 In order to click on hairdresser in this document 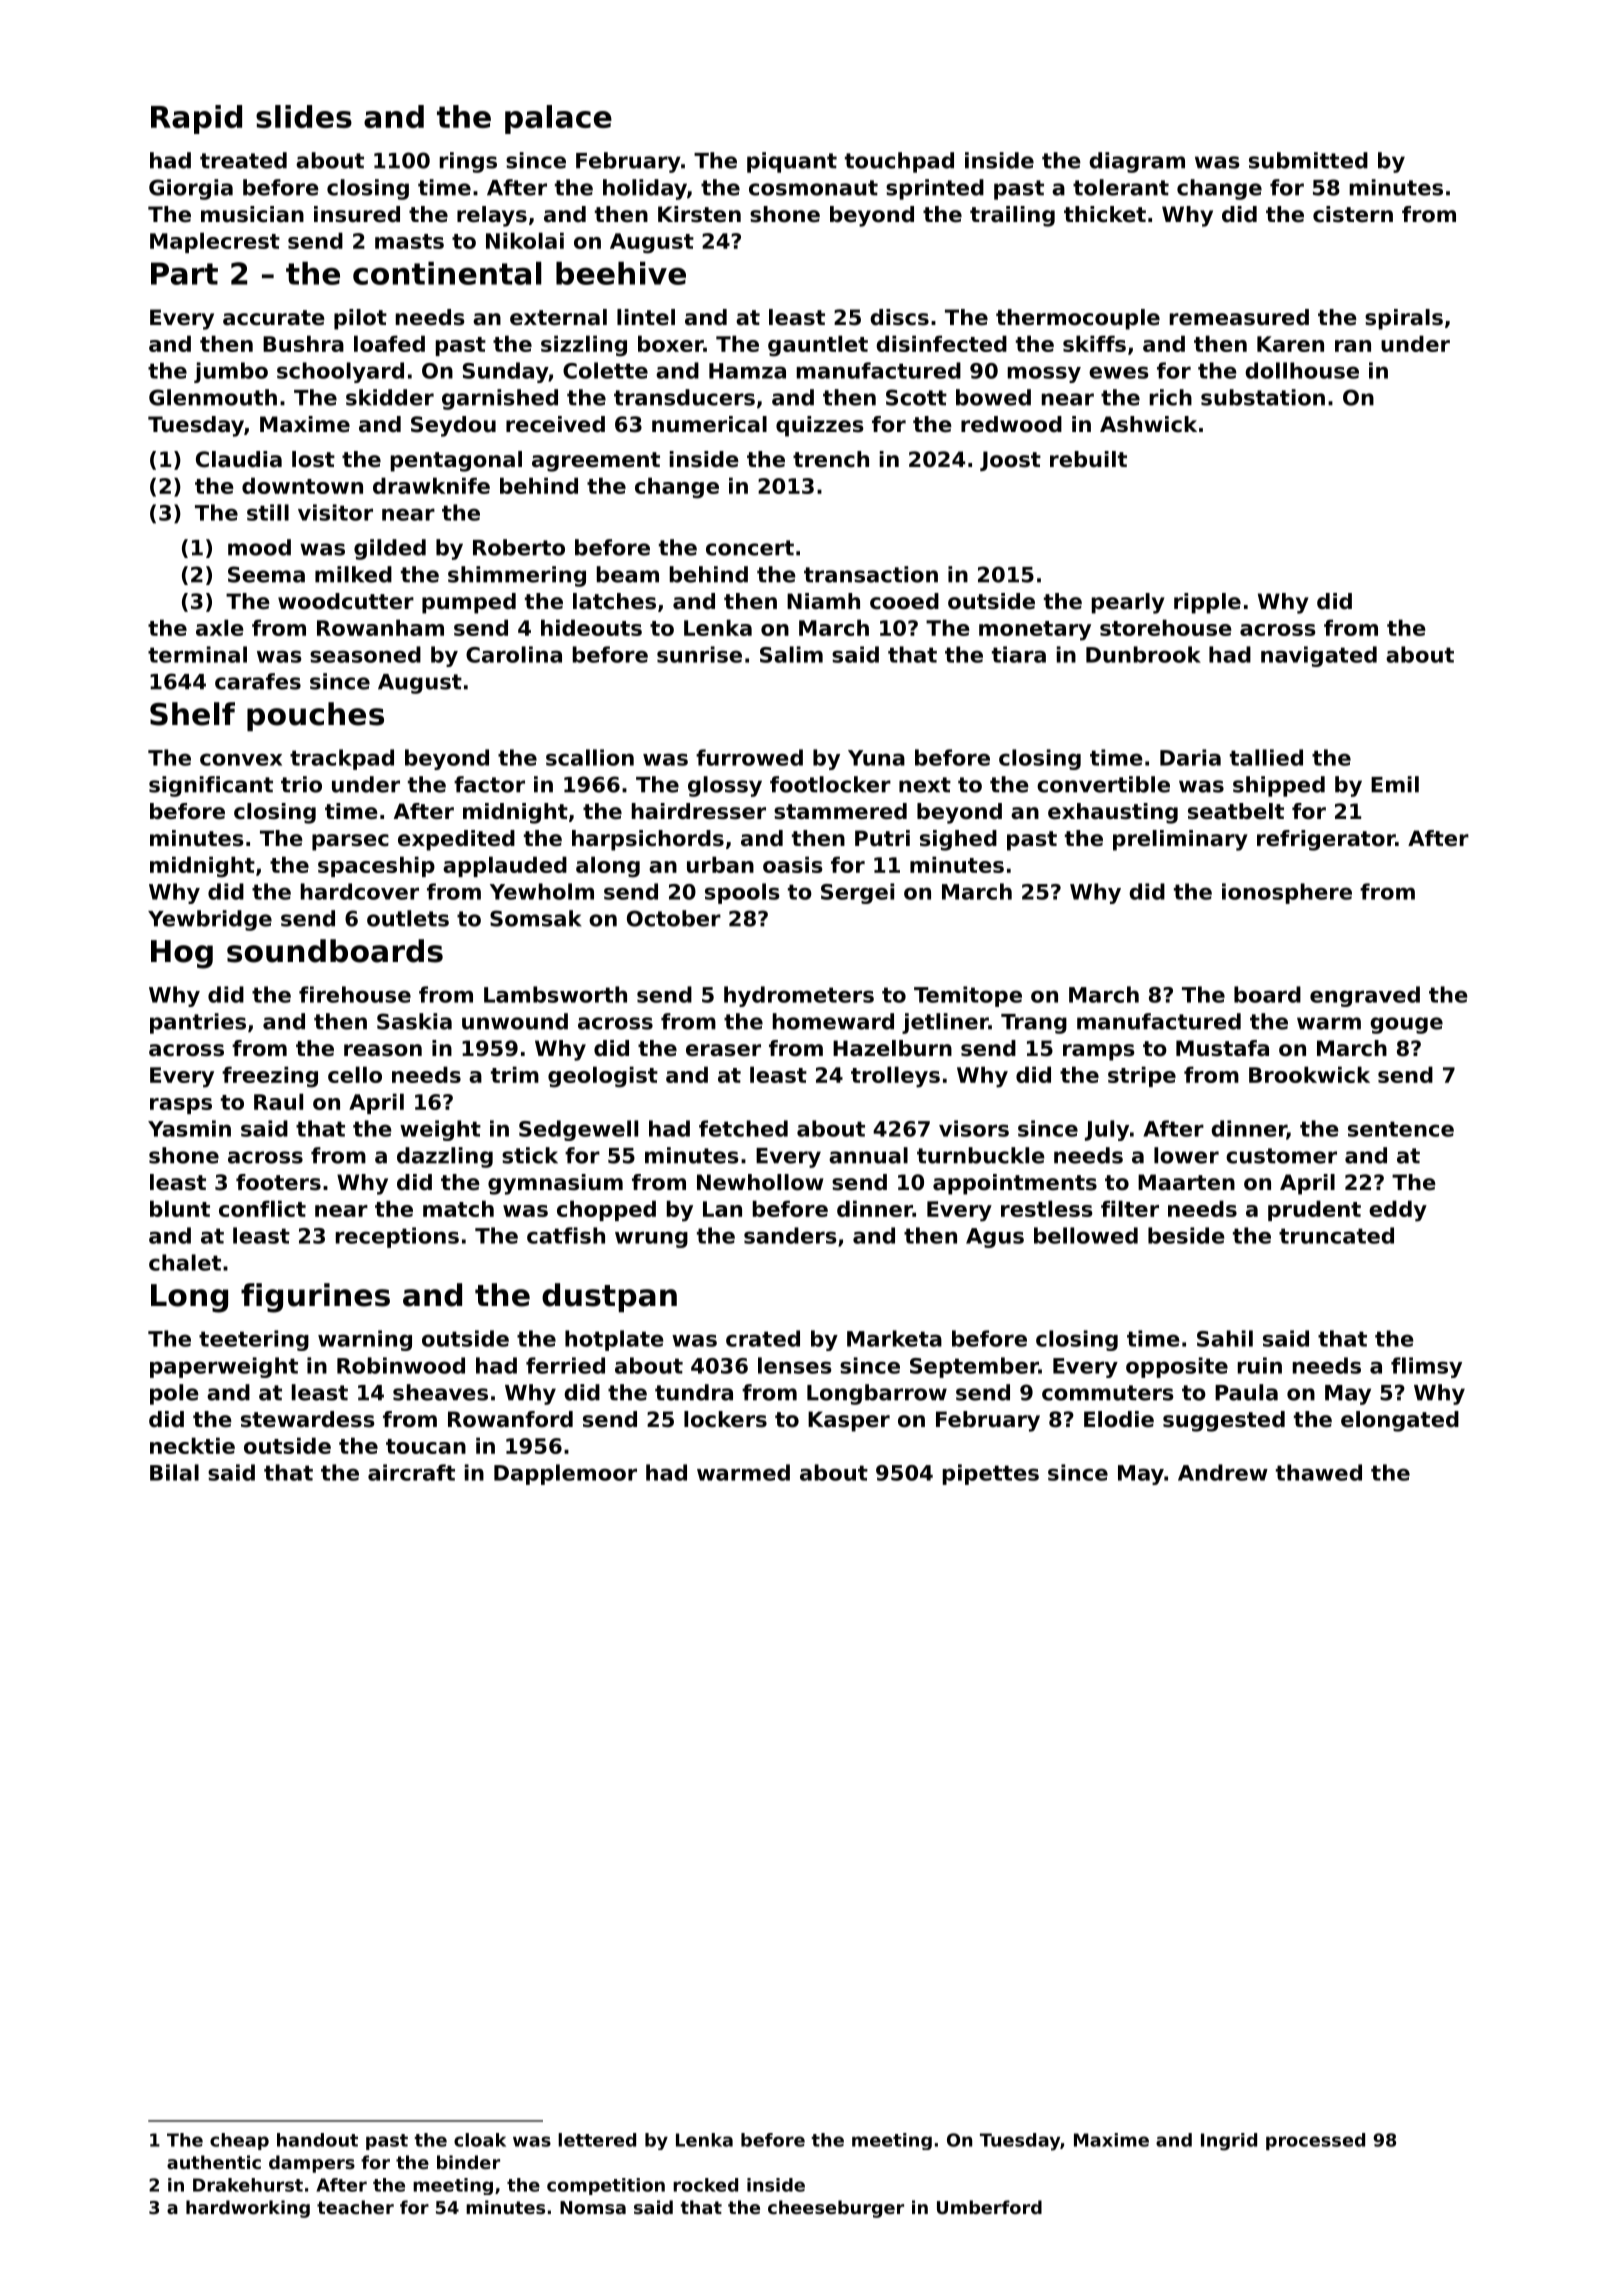, I will do `click(699, 811)`.
